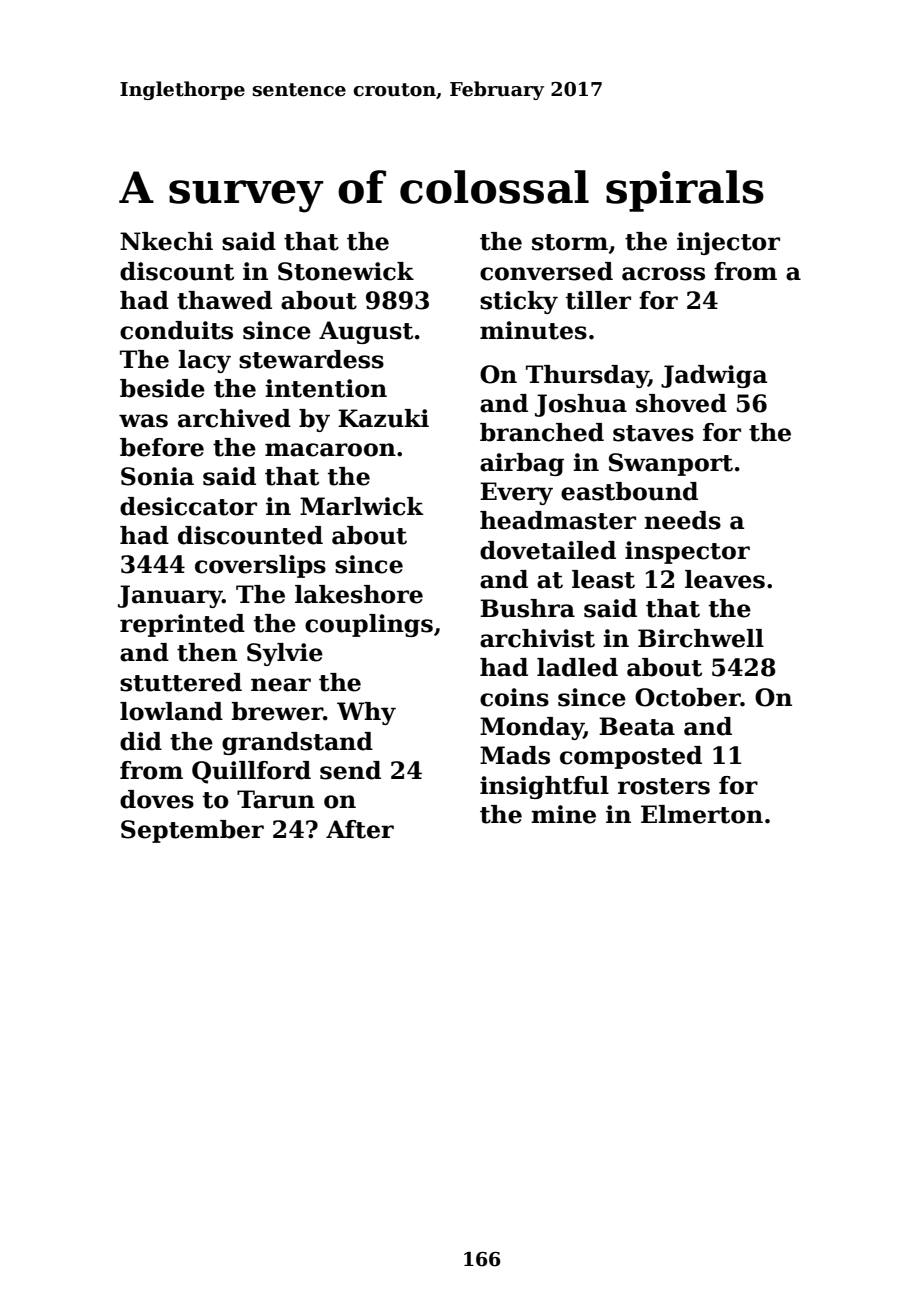 The width and height of the image is (924, 1311). What do you see at coordinates (192, 831) in the image?
I see `September` at bounding box center [192, 831].
